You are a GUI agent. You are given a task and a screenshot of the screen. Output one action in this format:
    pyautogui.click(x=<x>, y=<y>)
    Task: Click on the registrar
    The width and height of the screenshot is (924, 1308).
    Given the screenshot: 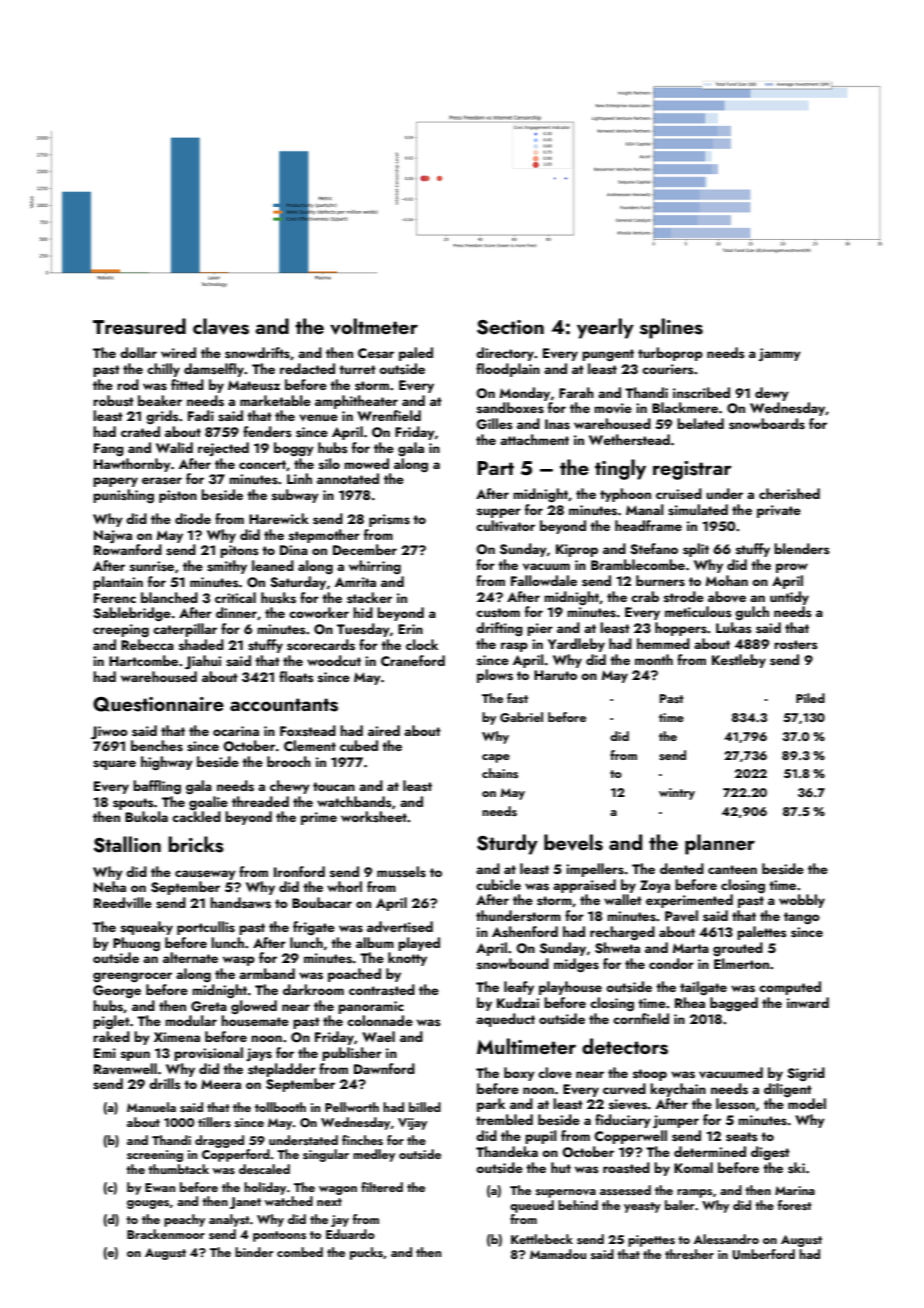 What is the action you would take?
    pyautogui.click(x=692, y=470)
